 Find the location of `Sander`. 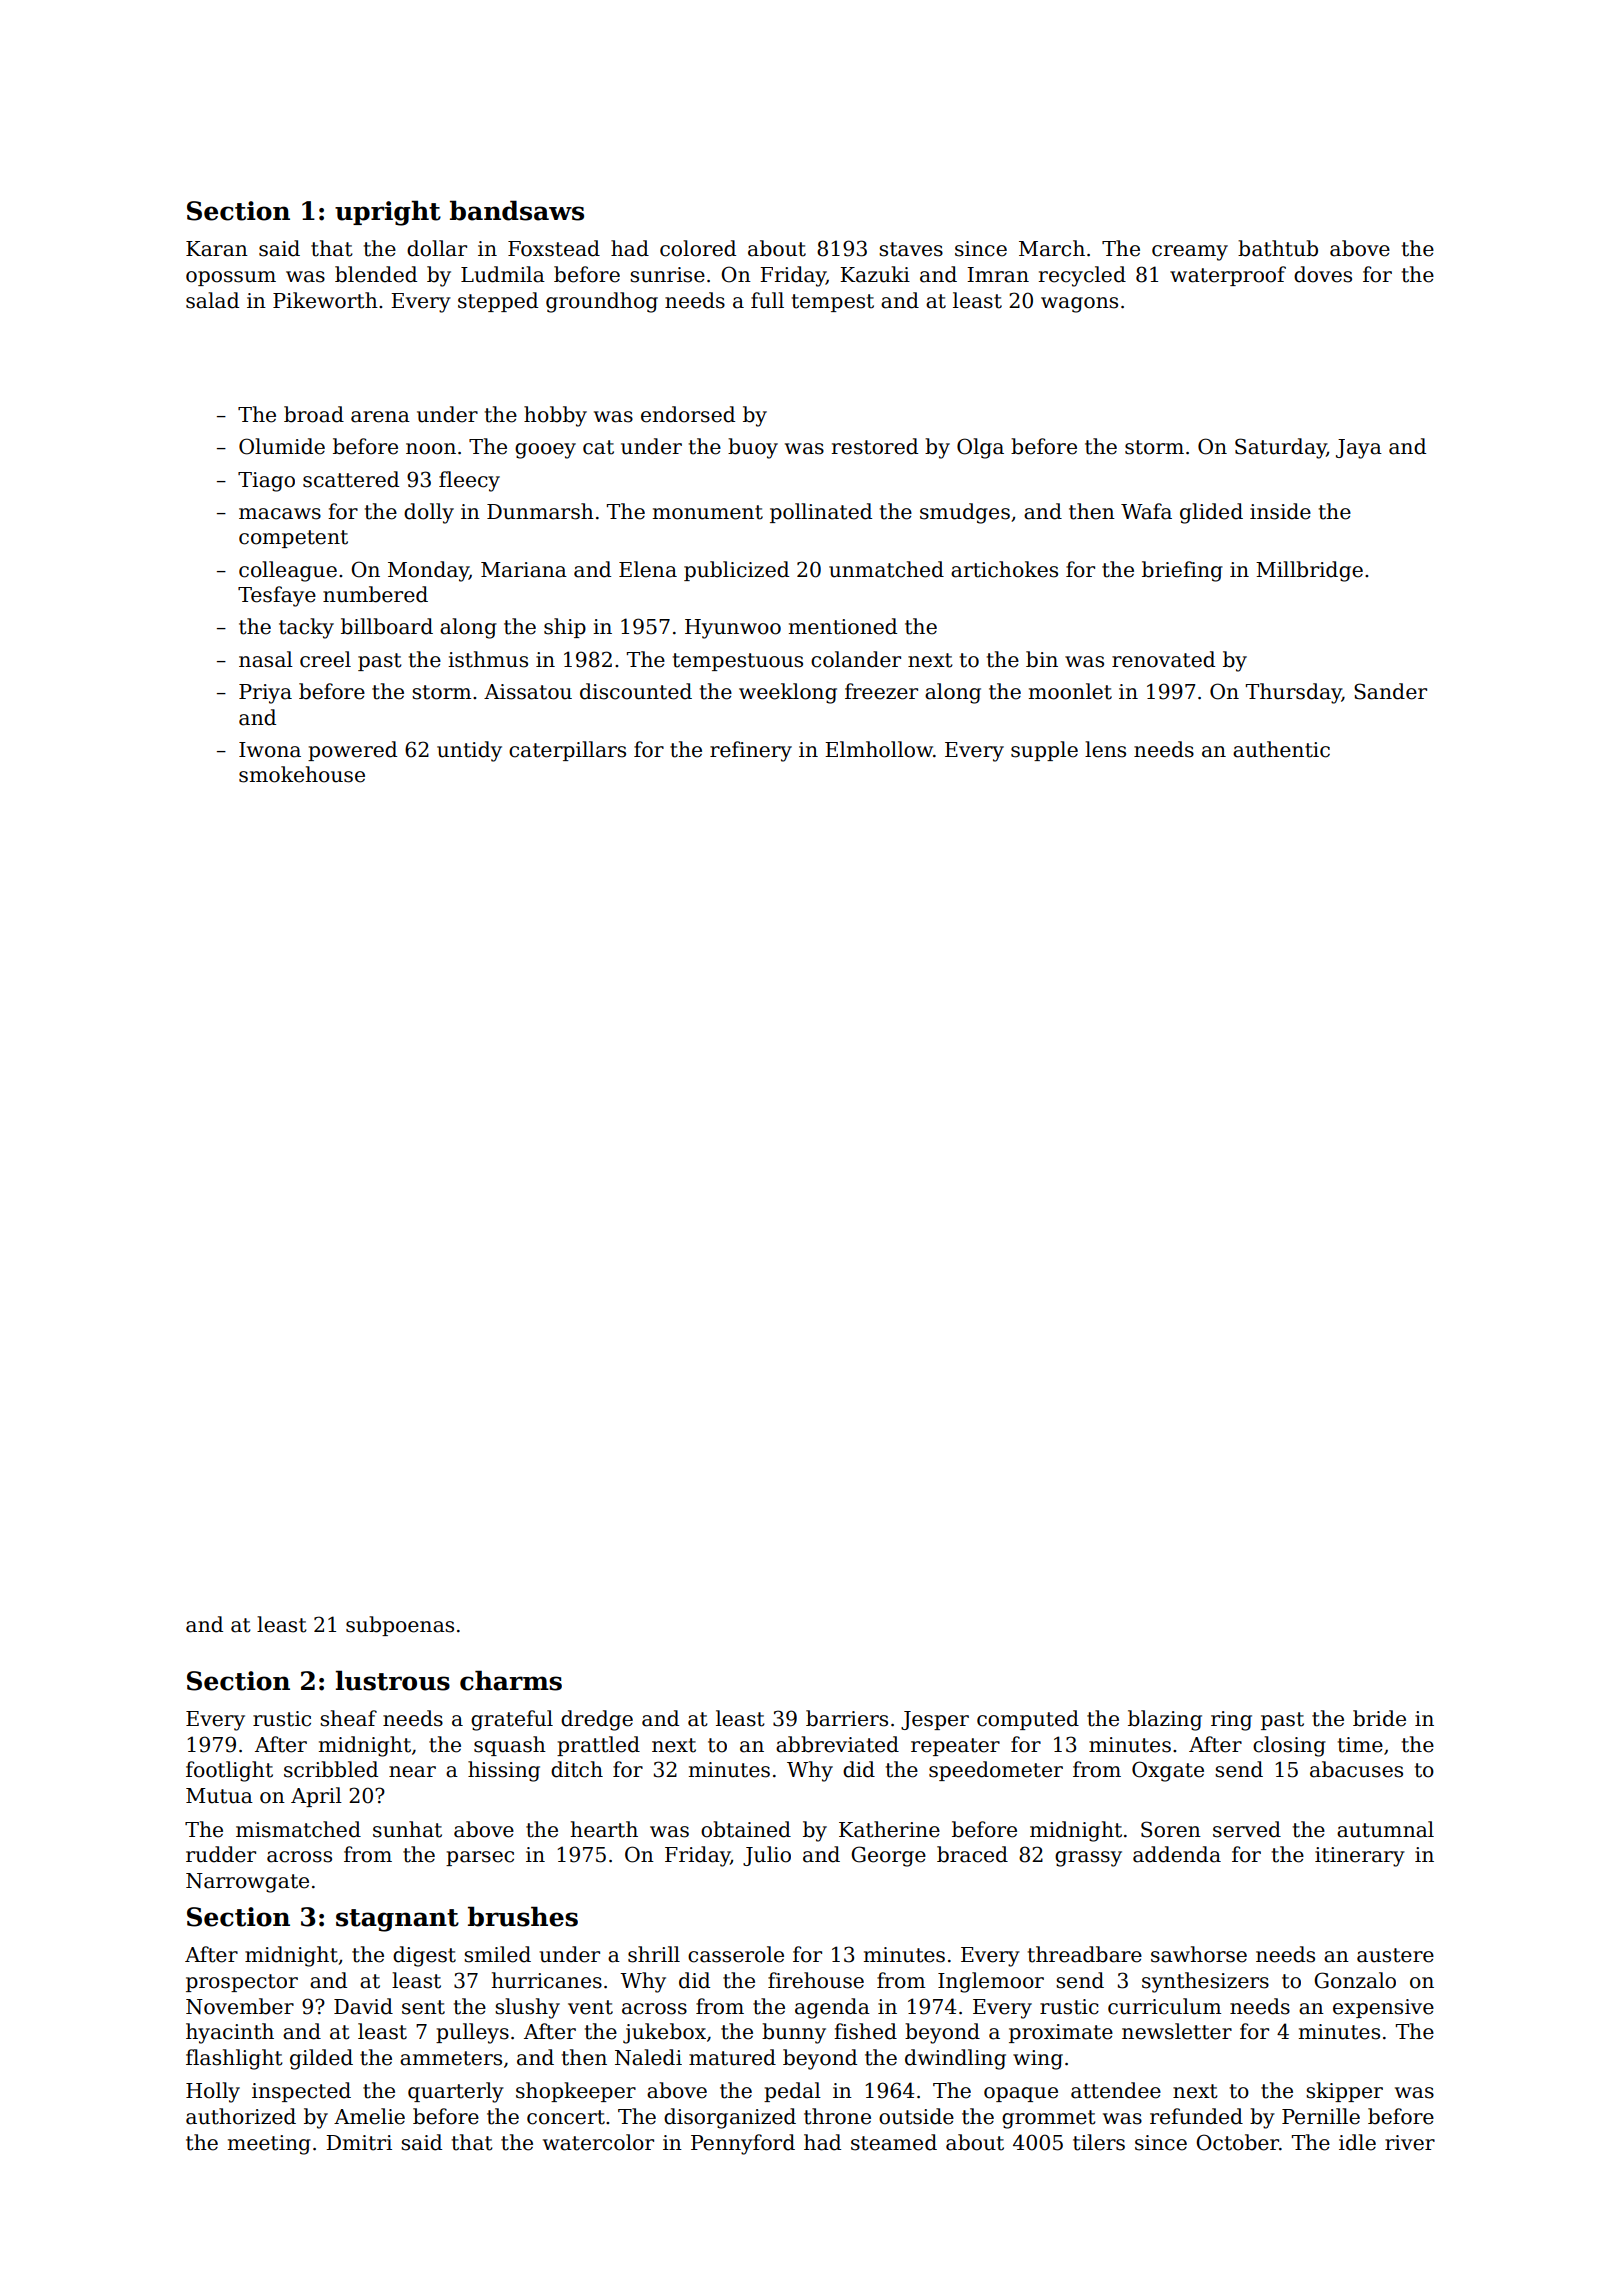

Sander is located at coordinates (1390, 691).
